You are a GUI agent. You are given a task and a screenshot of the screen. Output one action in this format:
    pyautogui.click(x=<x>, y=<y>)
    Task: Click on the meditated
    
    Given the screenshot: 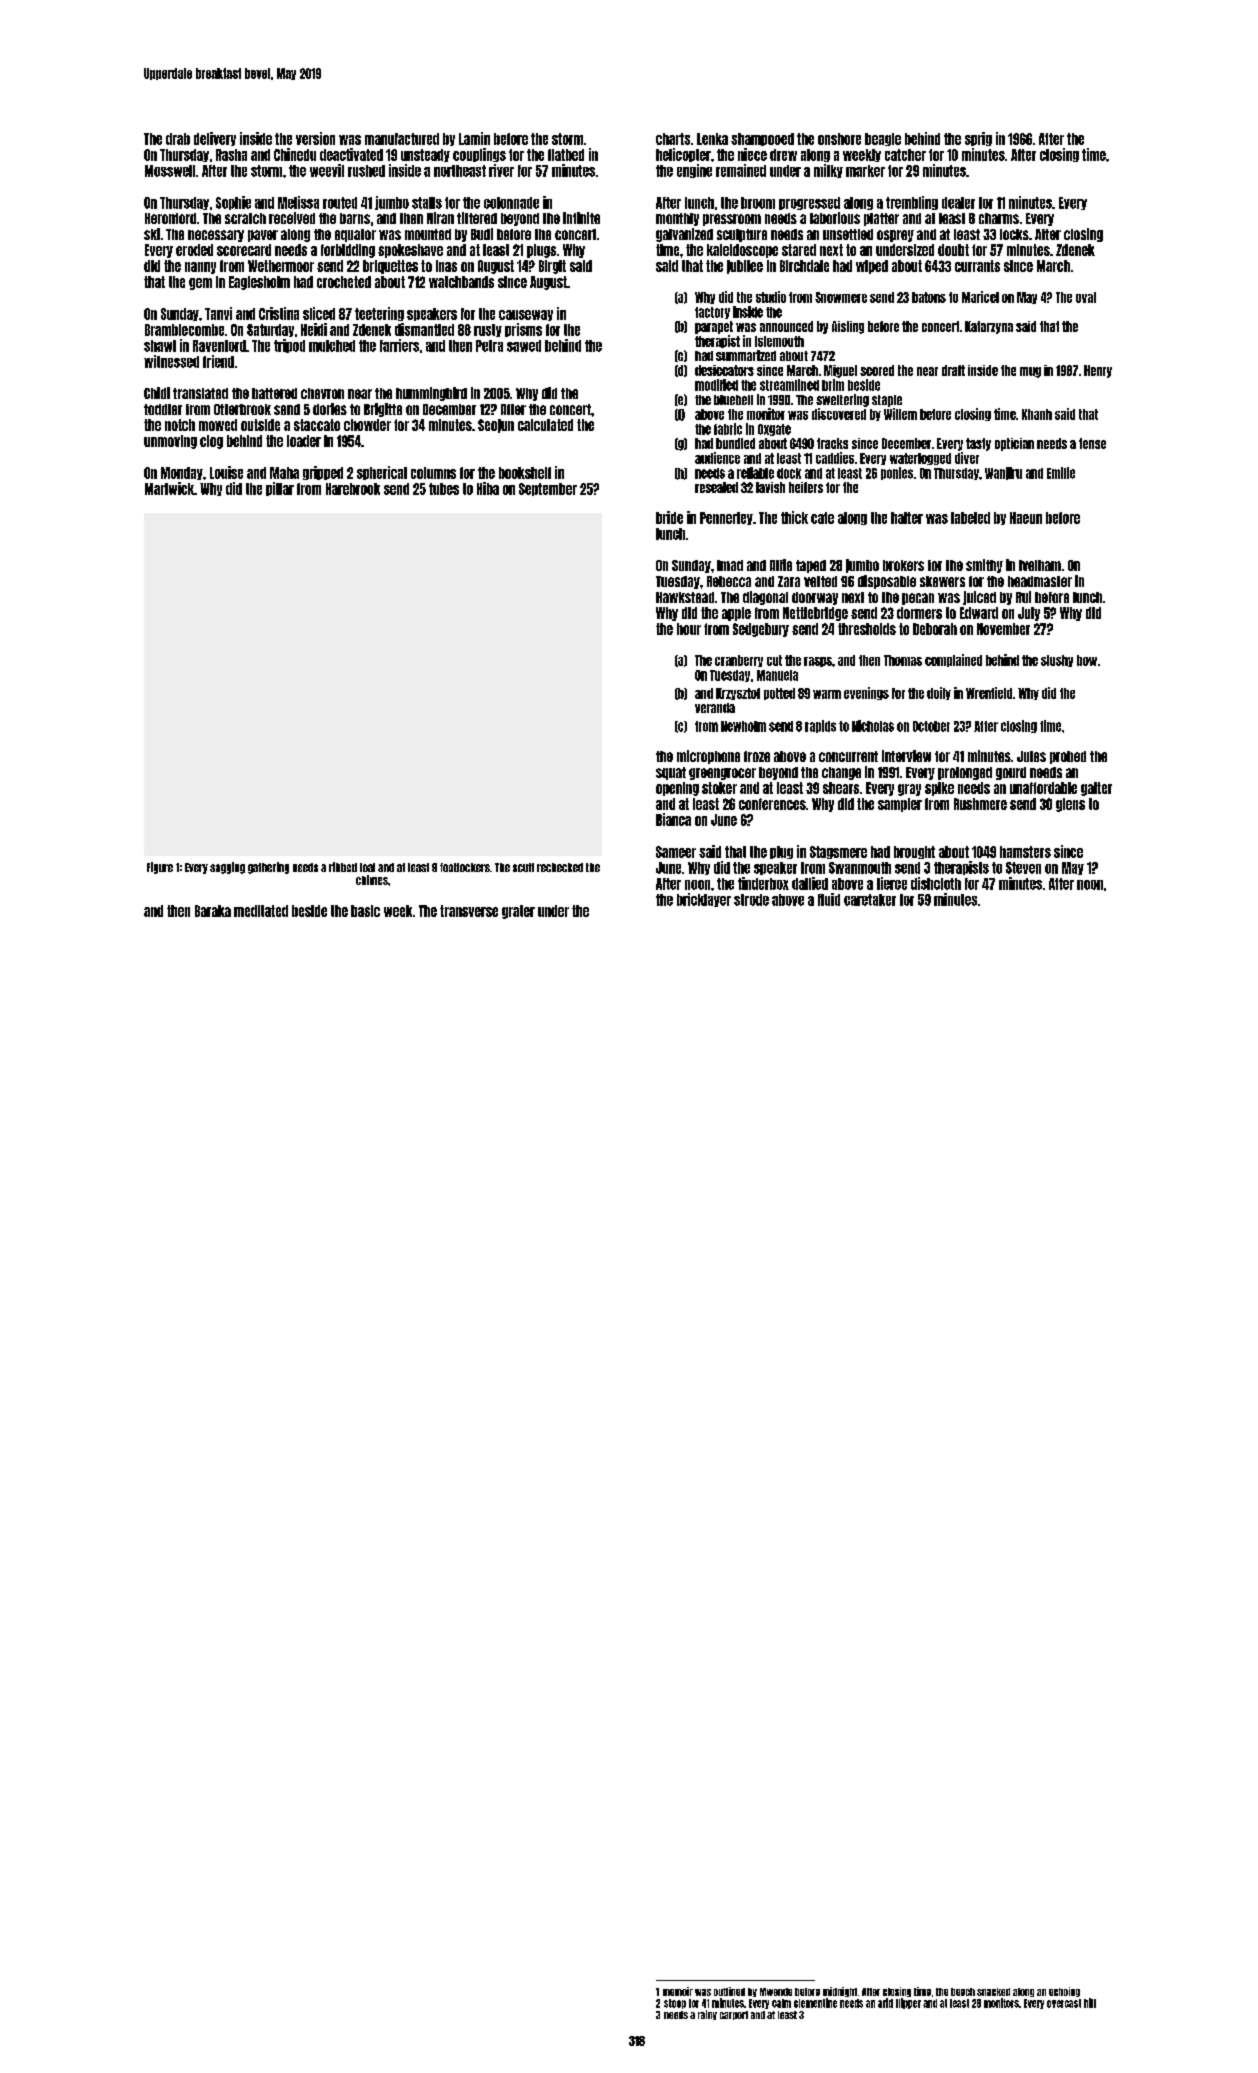 What is the action you would take?
    pyautogui.click(x=261, y=911)
